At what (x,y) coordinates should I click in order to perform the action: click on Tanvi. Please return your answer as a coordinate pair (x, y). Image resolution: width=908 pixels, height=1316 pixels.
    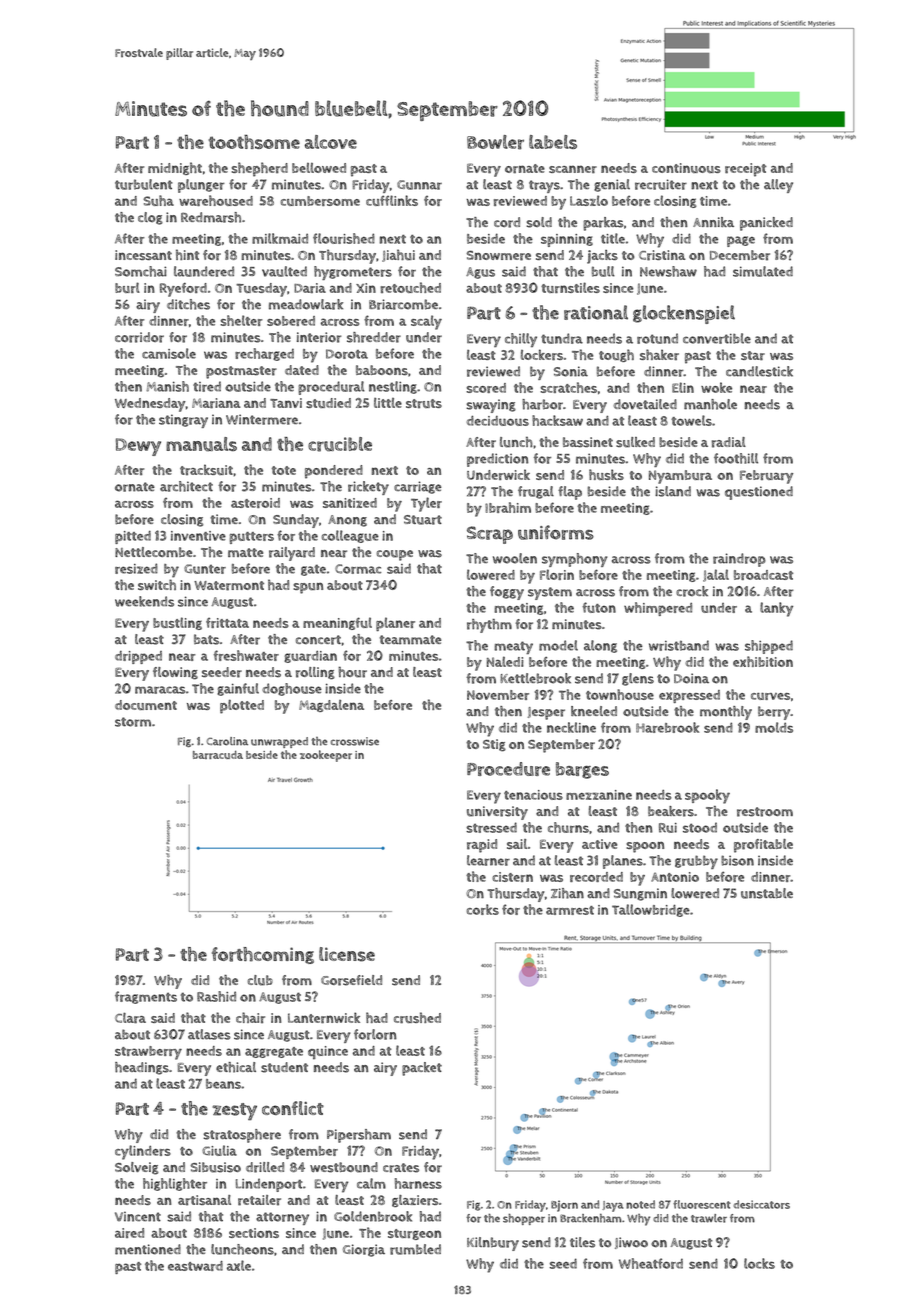
    Looking at the image, I should click on (286, 403).
